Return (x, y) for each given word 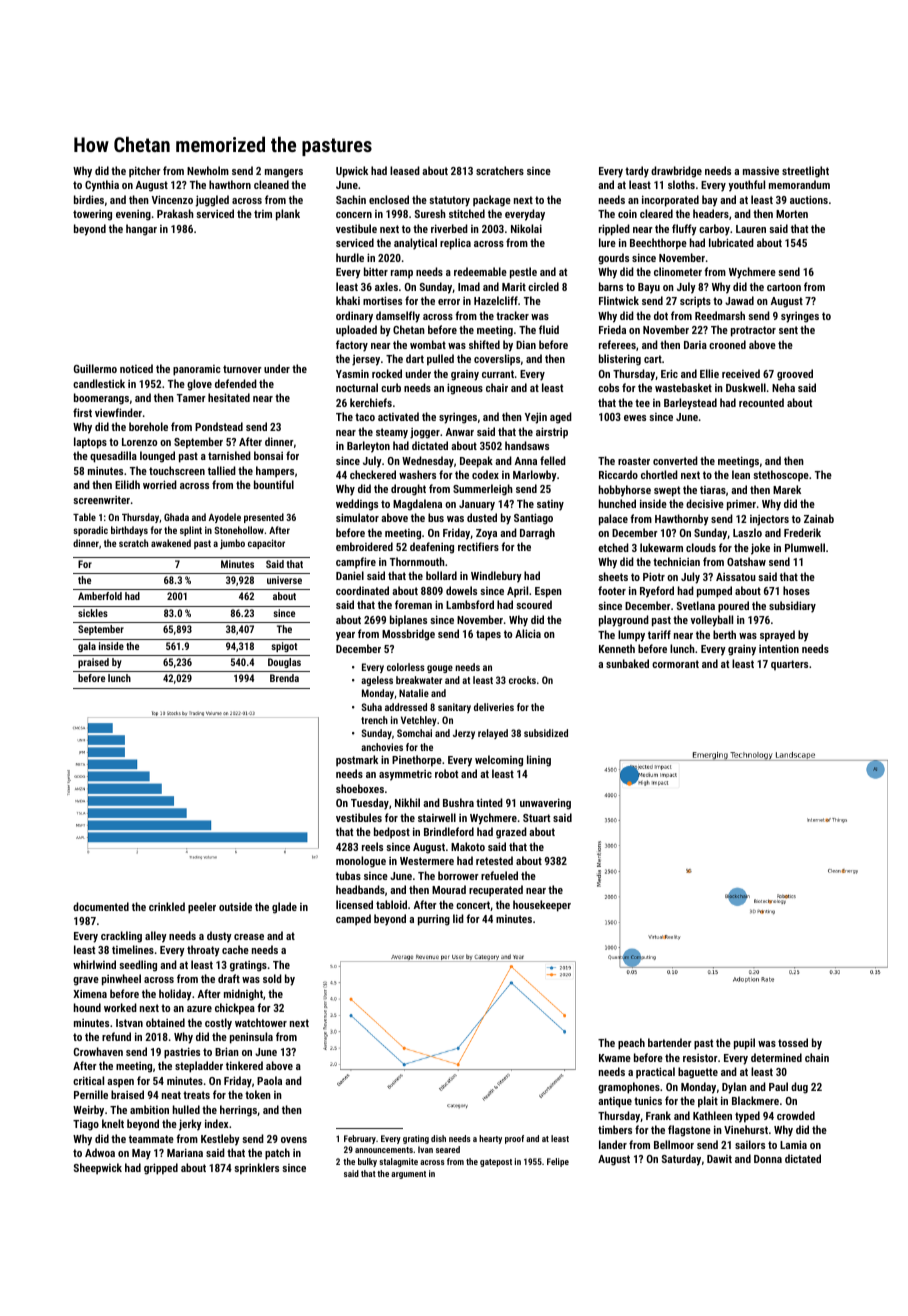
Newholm (208, 170)
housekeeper (542, 906)
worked (120, 1007)
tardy (637, 172)
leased (405, 170)
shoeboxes (360, 788)
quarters (789, 665)
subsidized (546, 733)
